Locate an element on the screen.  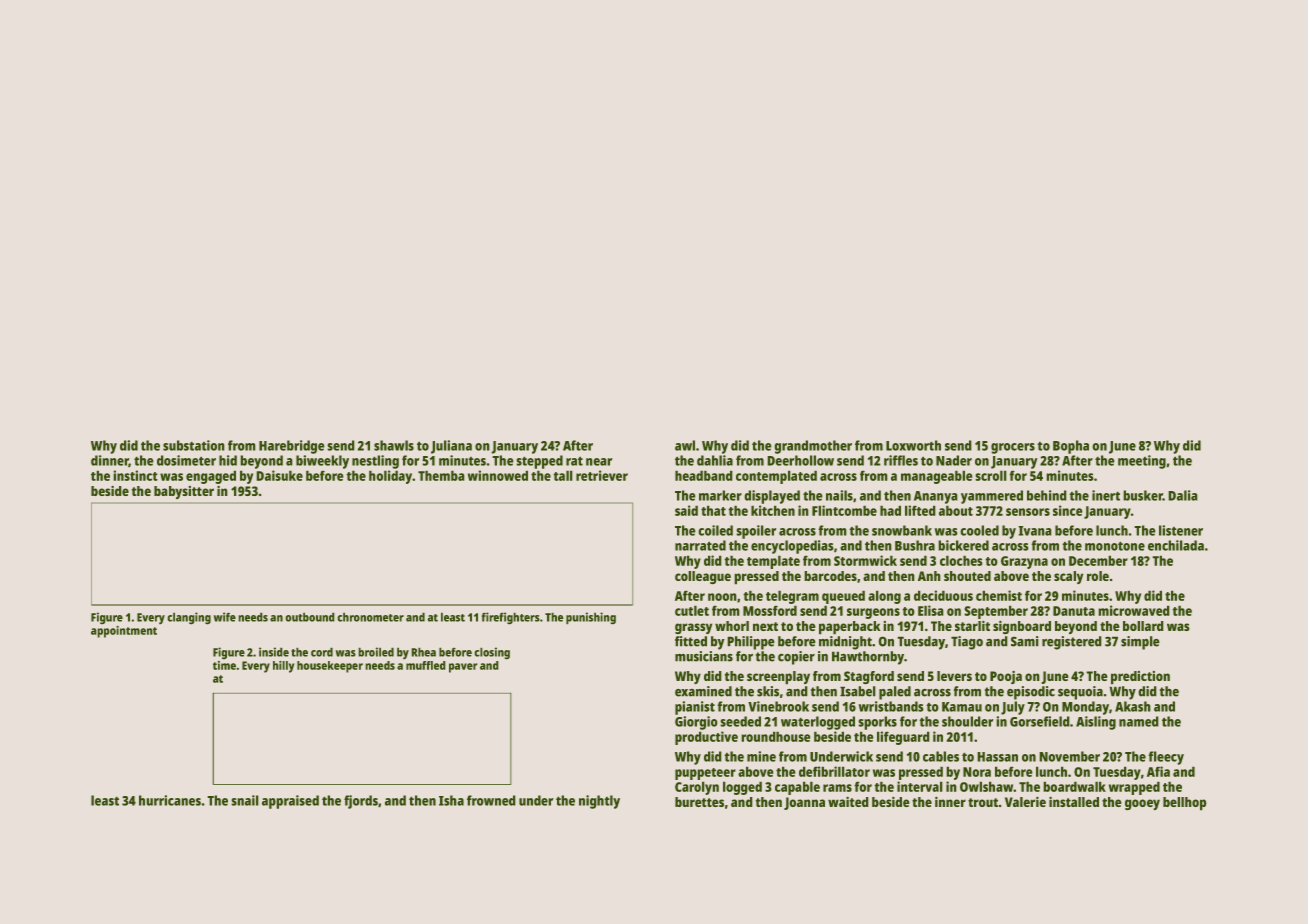
bollard is located at coordinates (1143, 626).
